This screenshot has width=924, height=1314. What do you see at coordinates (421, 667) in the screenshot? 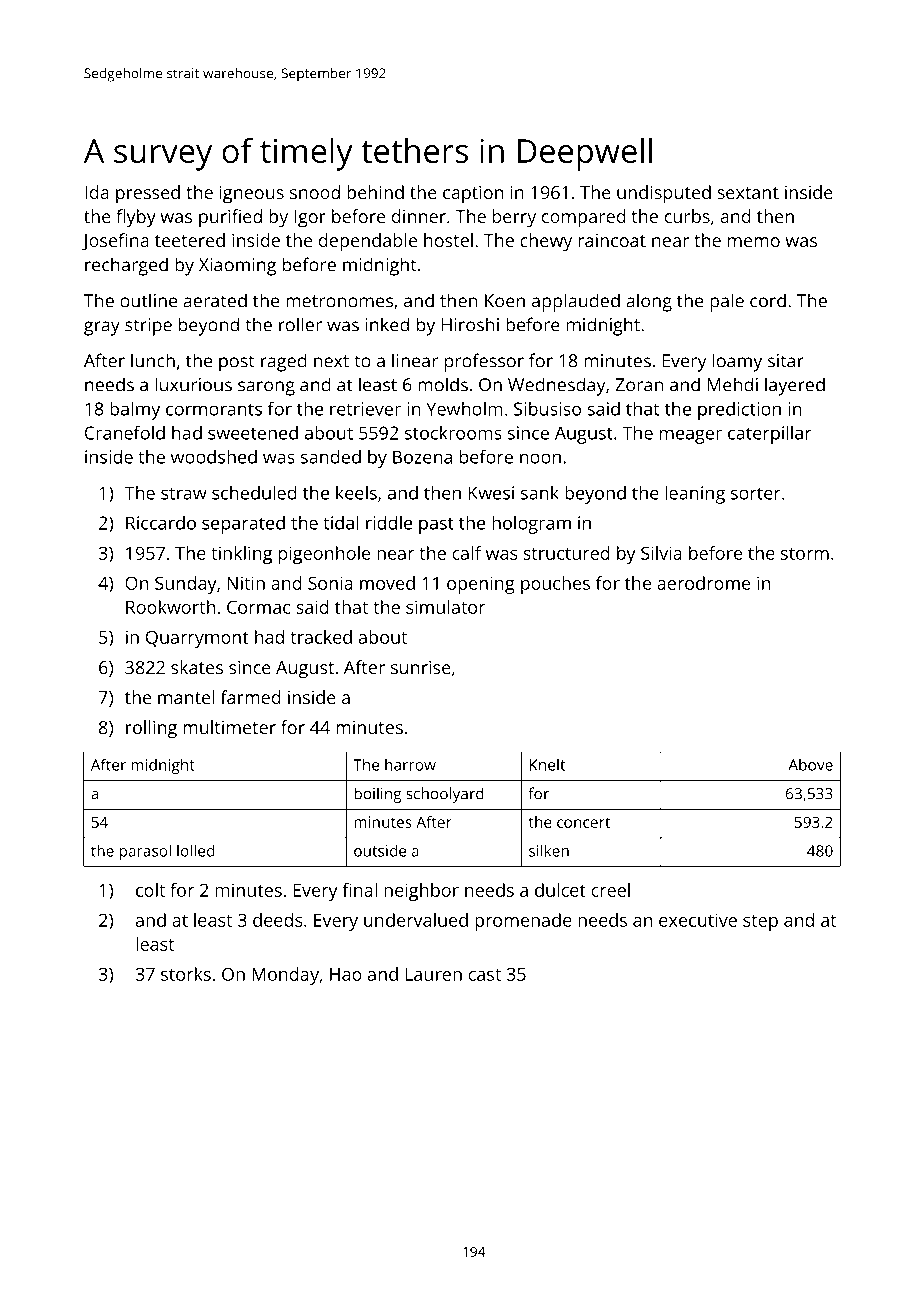
I see `sunrise` at bounding box center [421, 667].
